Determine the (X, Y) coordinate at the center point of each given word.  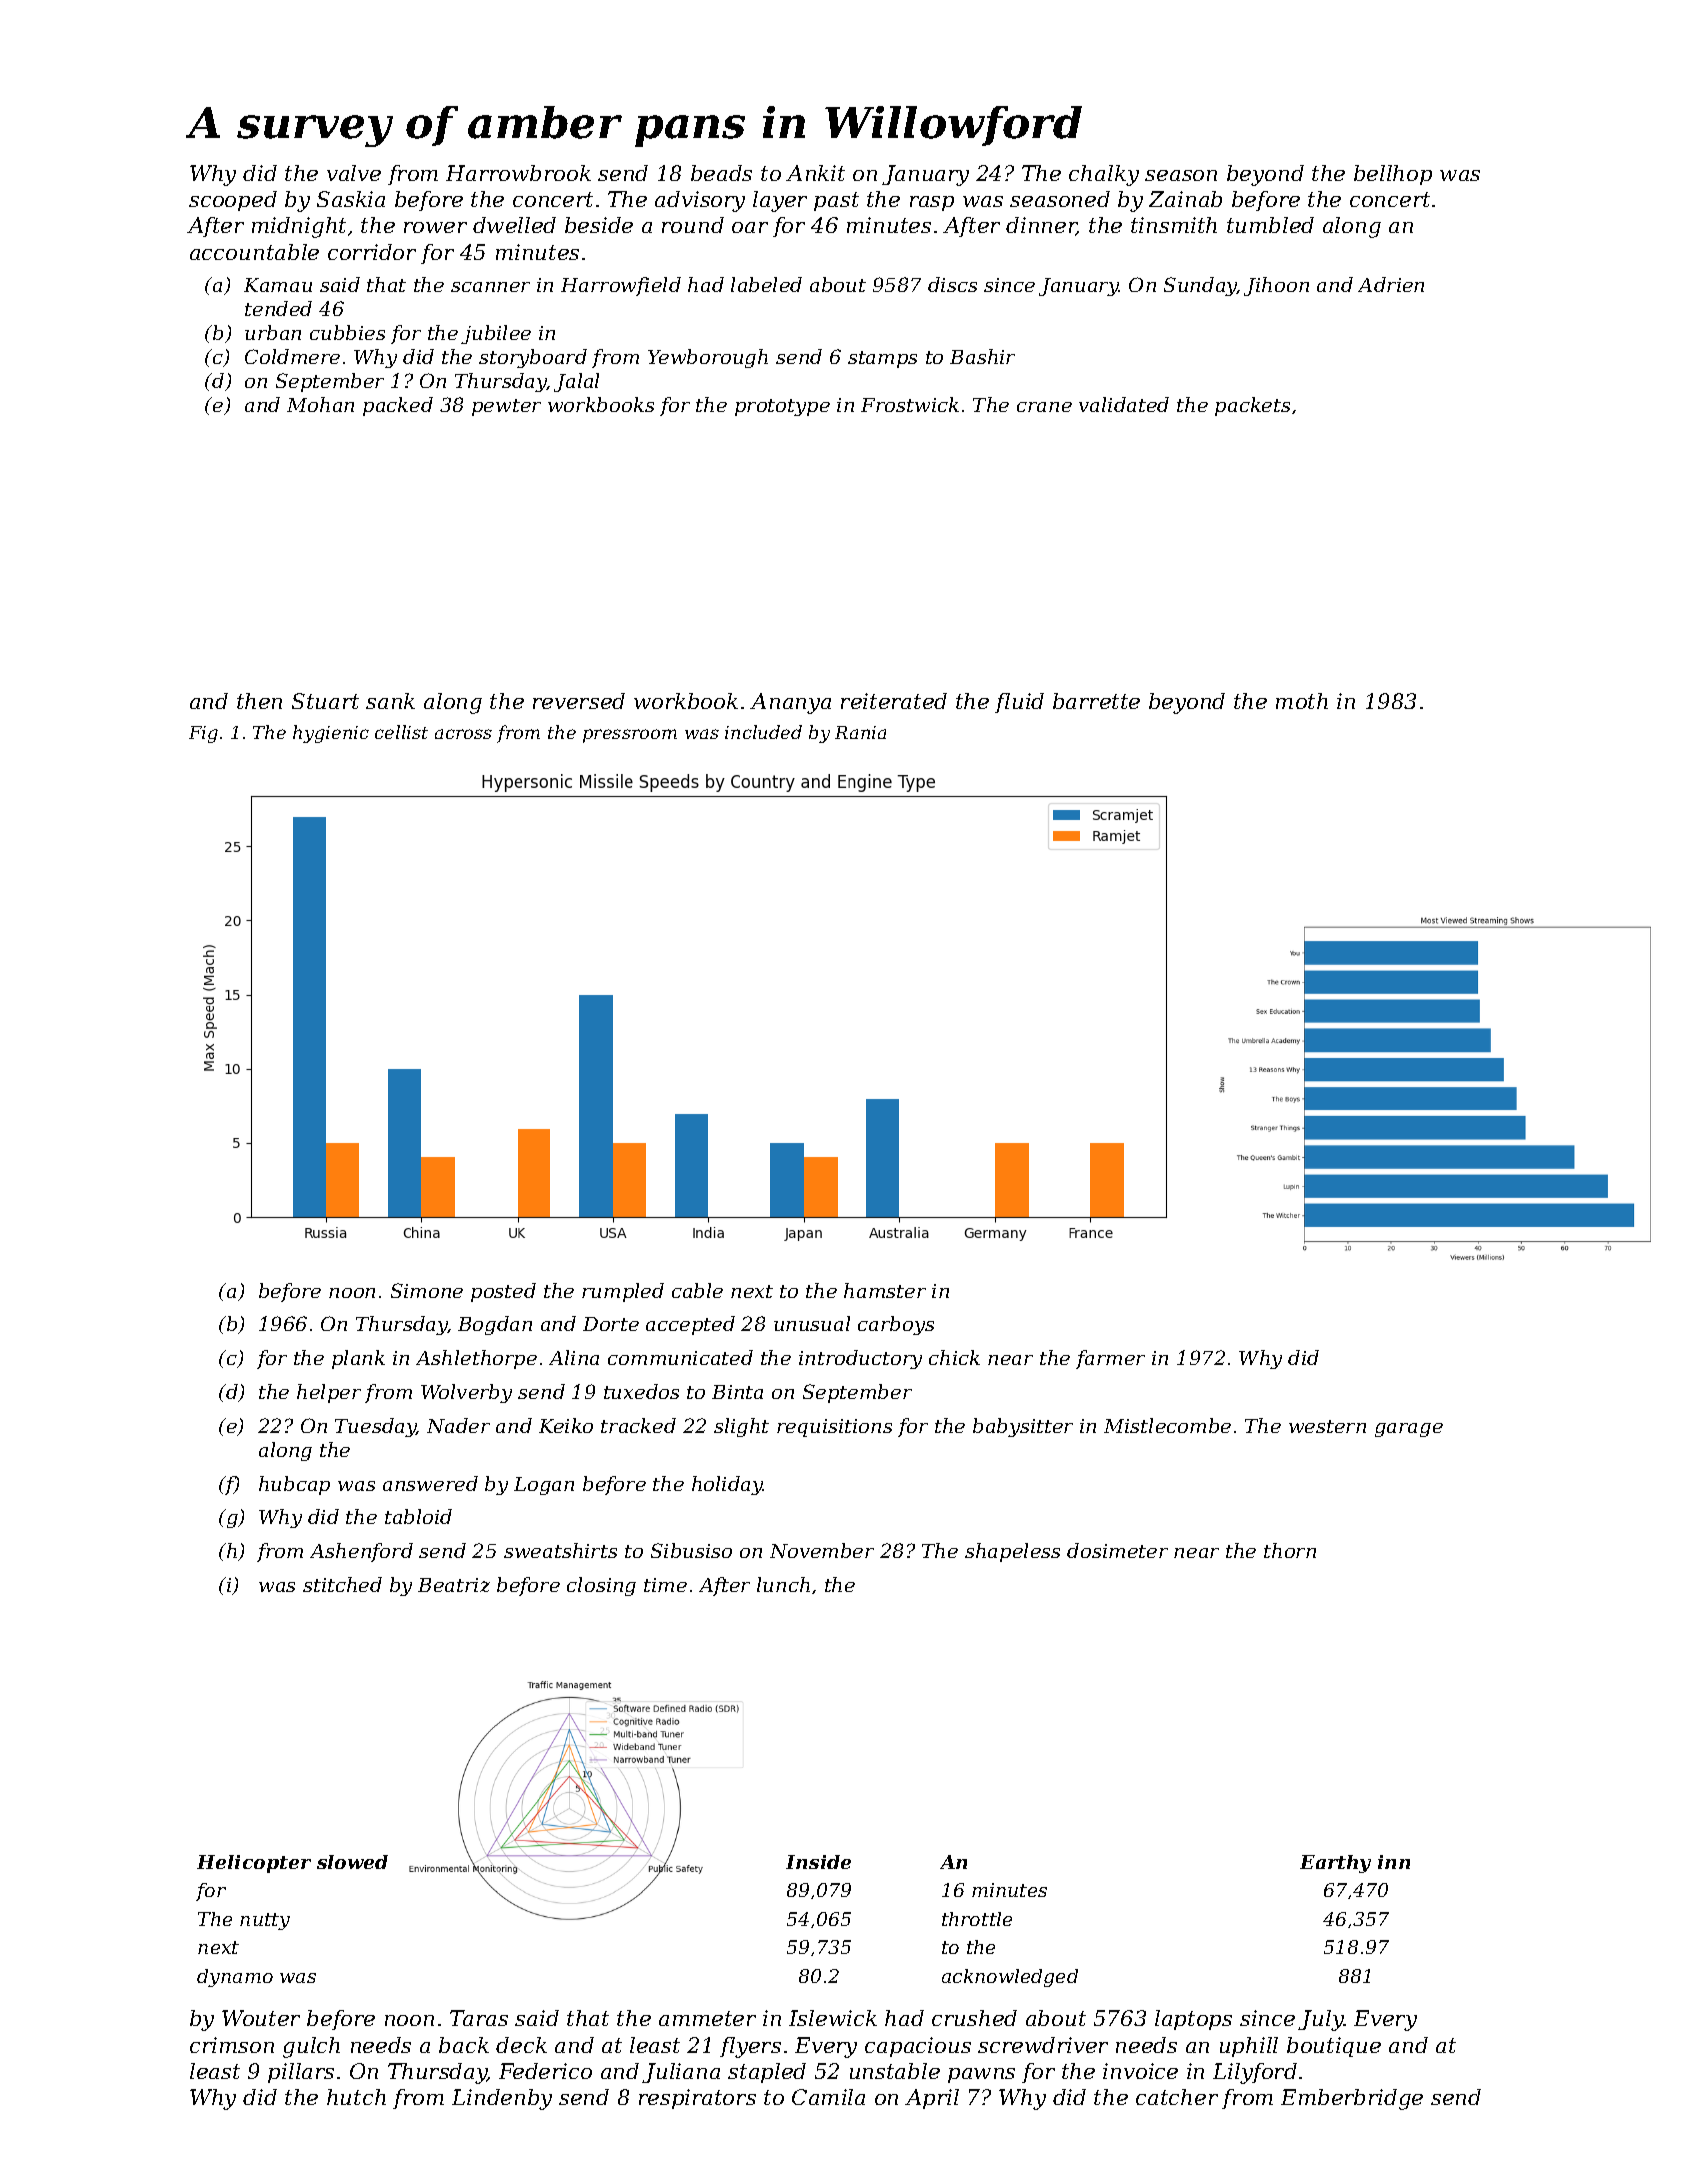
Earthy (1335, 1864)
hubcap (294, 1485)
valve (354, 173)
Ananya (790, 703)
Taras (479, 2018)
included (763, 732)
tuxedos (641, 1391)
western (1327, 1426)
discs (952, 284)
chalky (1104, 175)
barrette (1096, 701)
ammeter (707, 2018)
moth (1302, 701)
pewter (506, 407)
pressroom (630, 736)
